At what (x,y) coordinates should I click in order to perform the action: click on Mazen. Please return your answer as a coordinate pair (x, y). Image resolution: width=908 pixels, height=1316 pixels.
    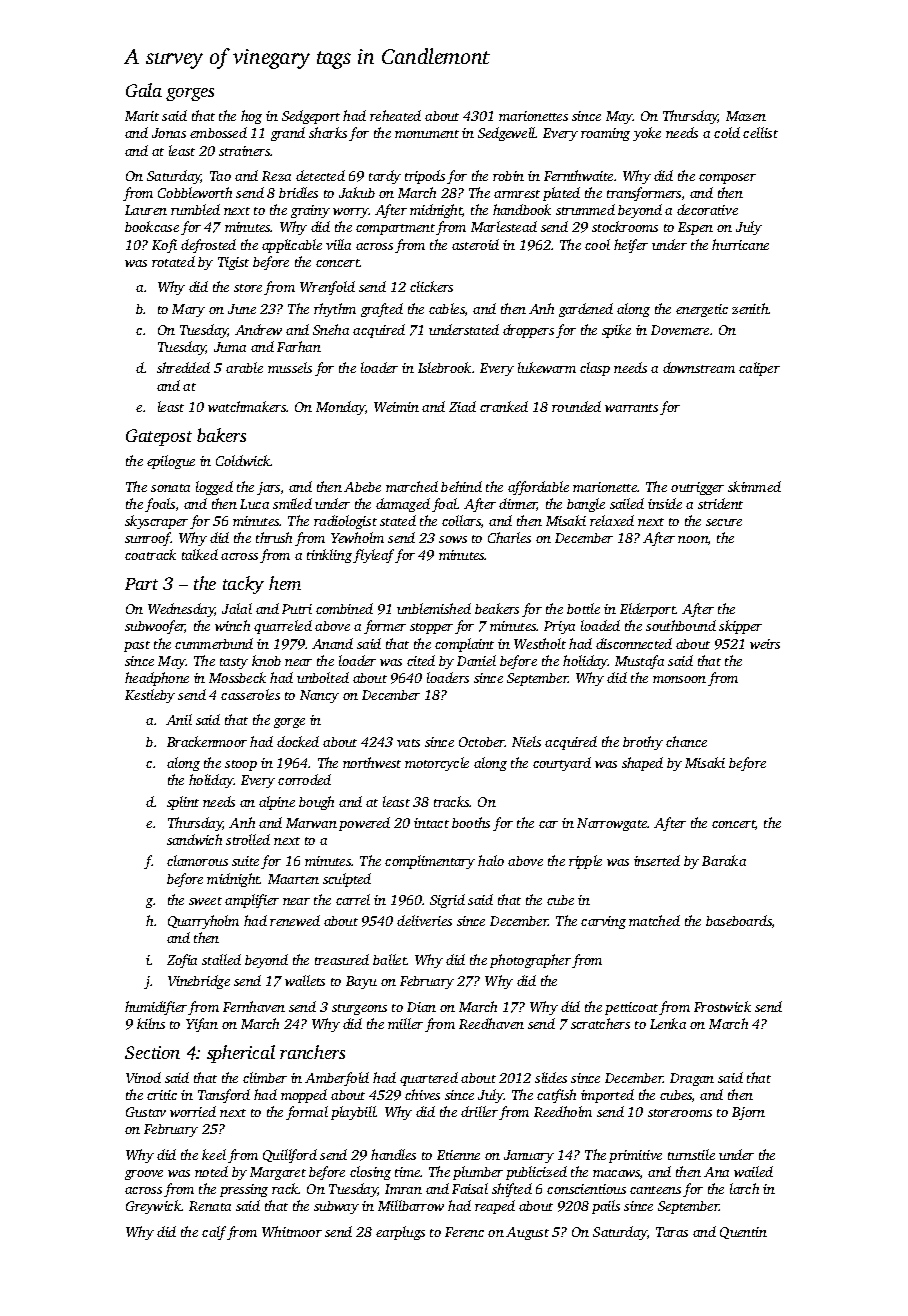
    Looking at the image, I should click on (746, 116).
